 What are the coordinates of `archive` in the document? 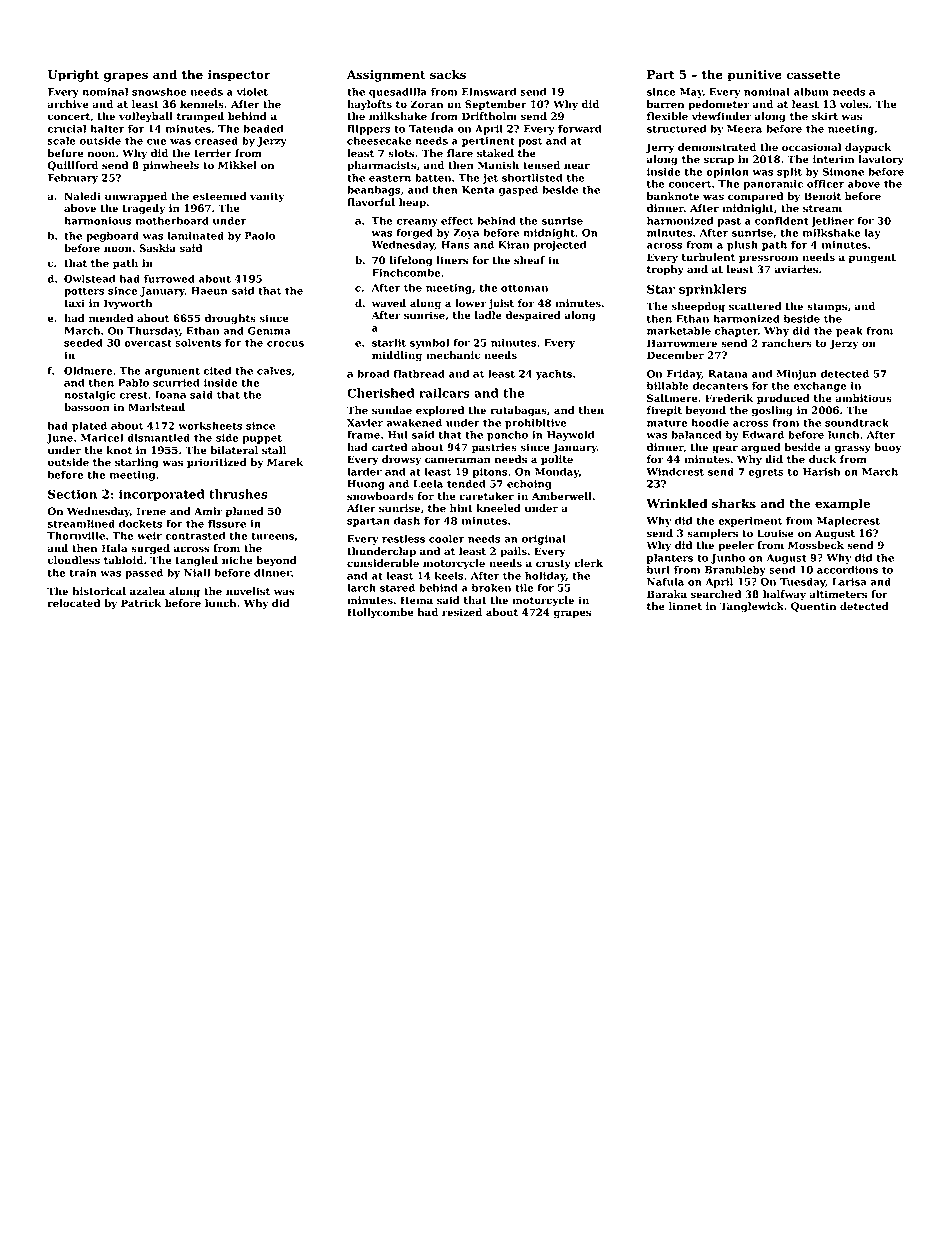 It's located at (68, 104).
